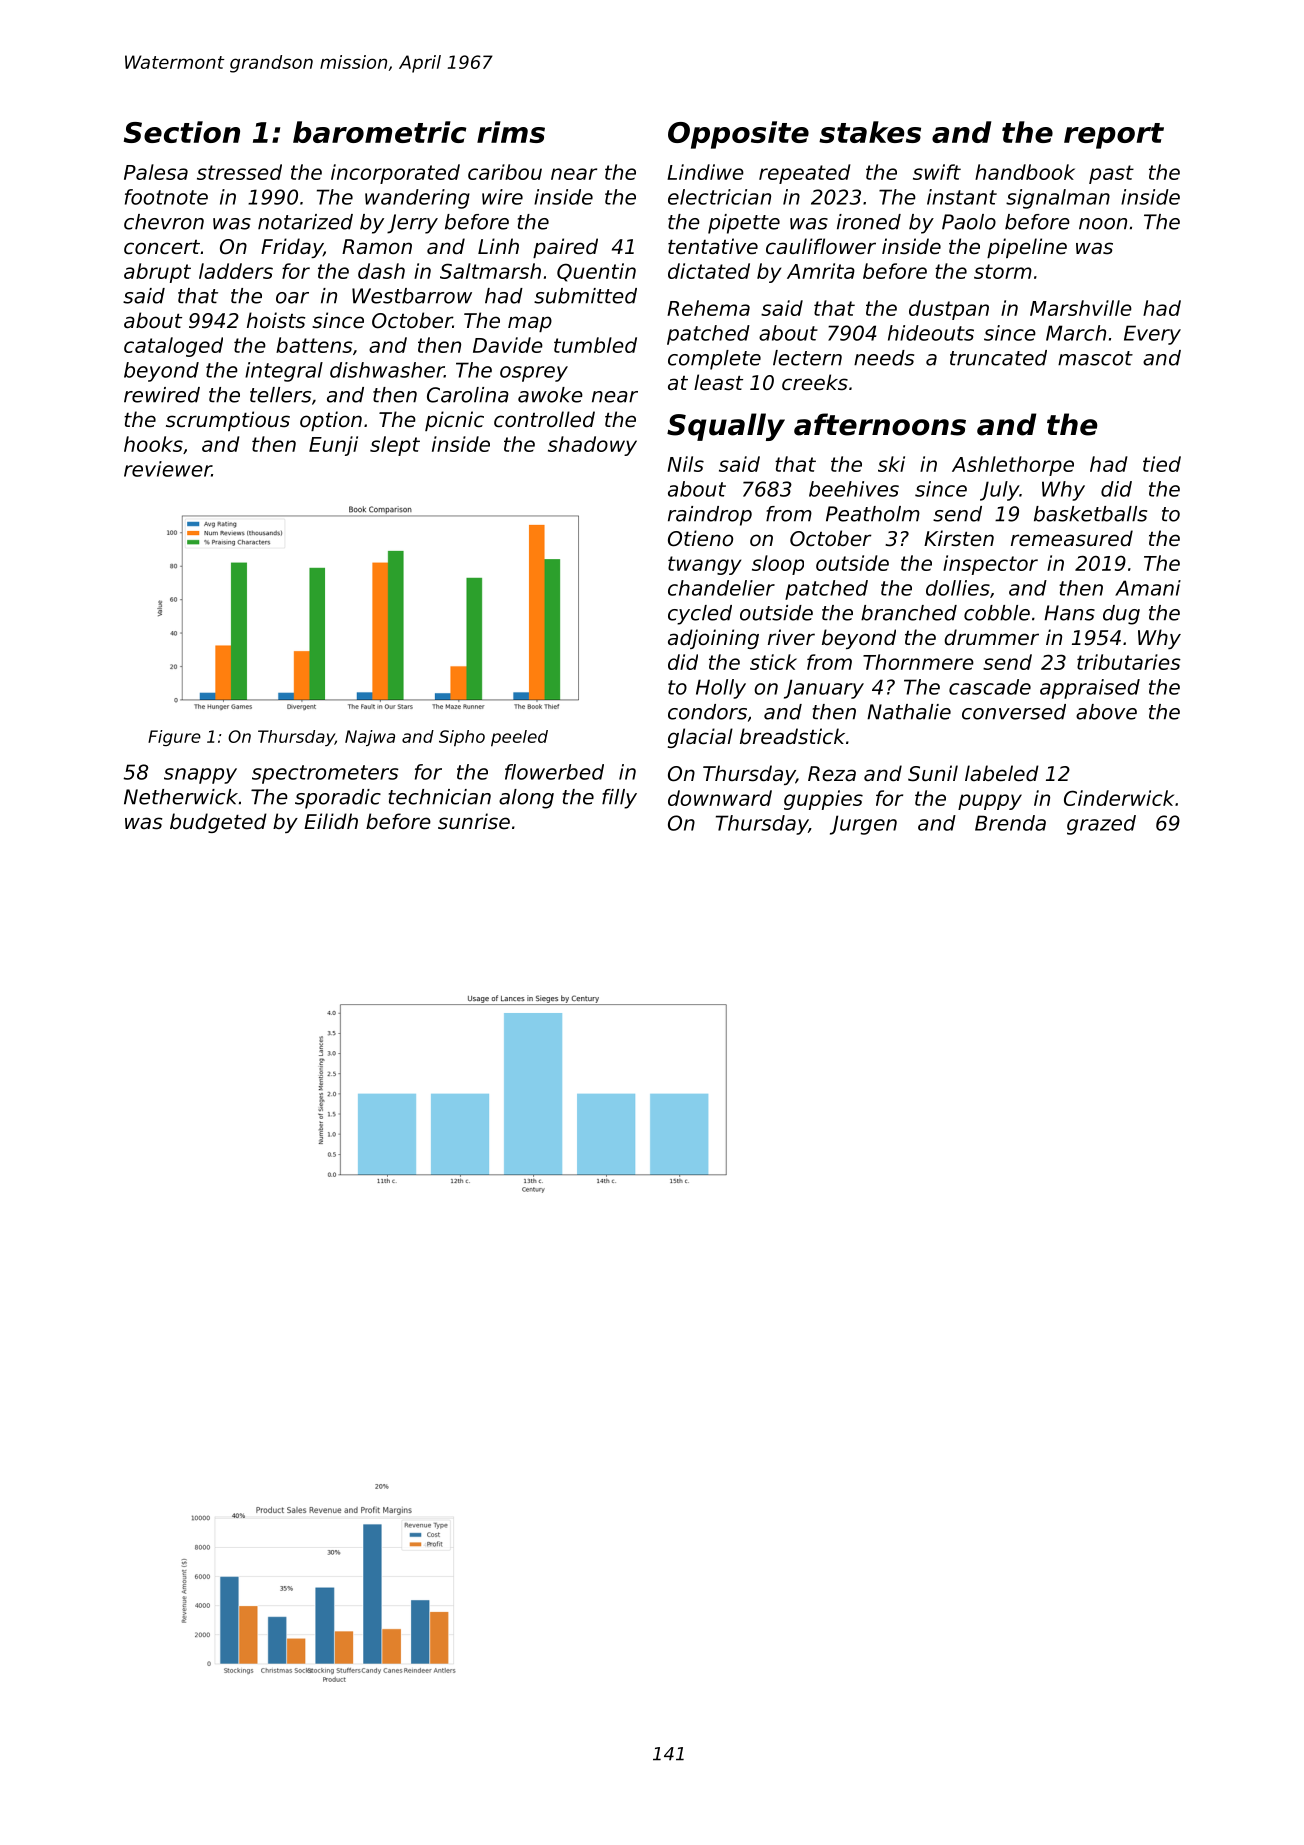 Image resolution: width=1304 pixels, height=1845 pixels. I want to click on rims, so click(511, 132).
